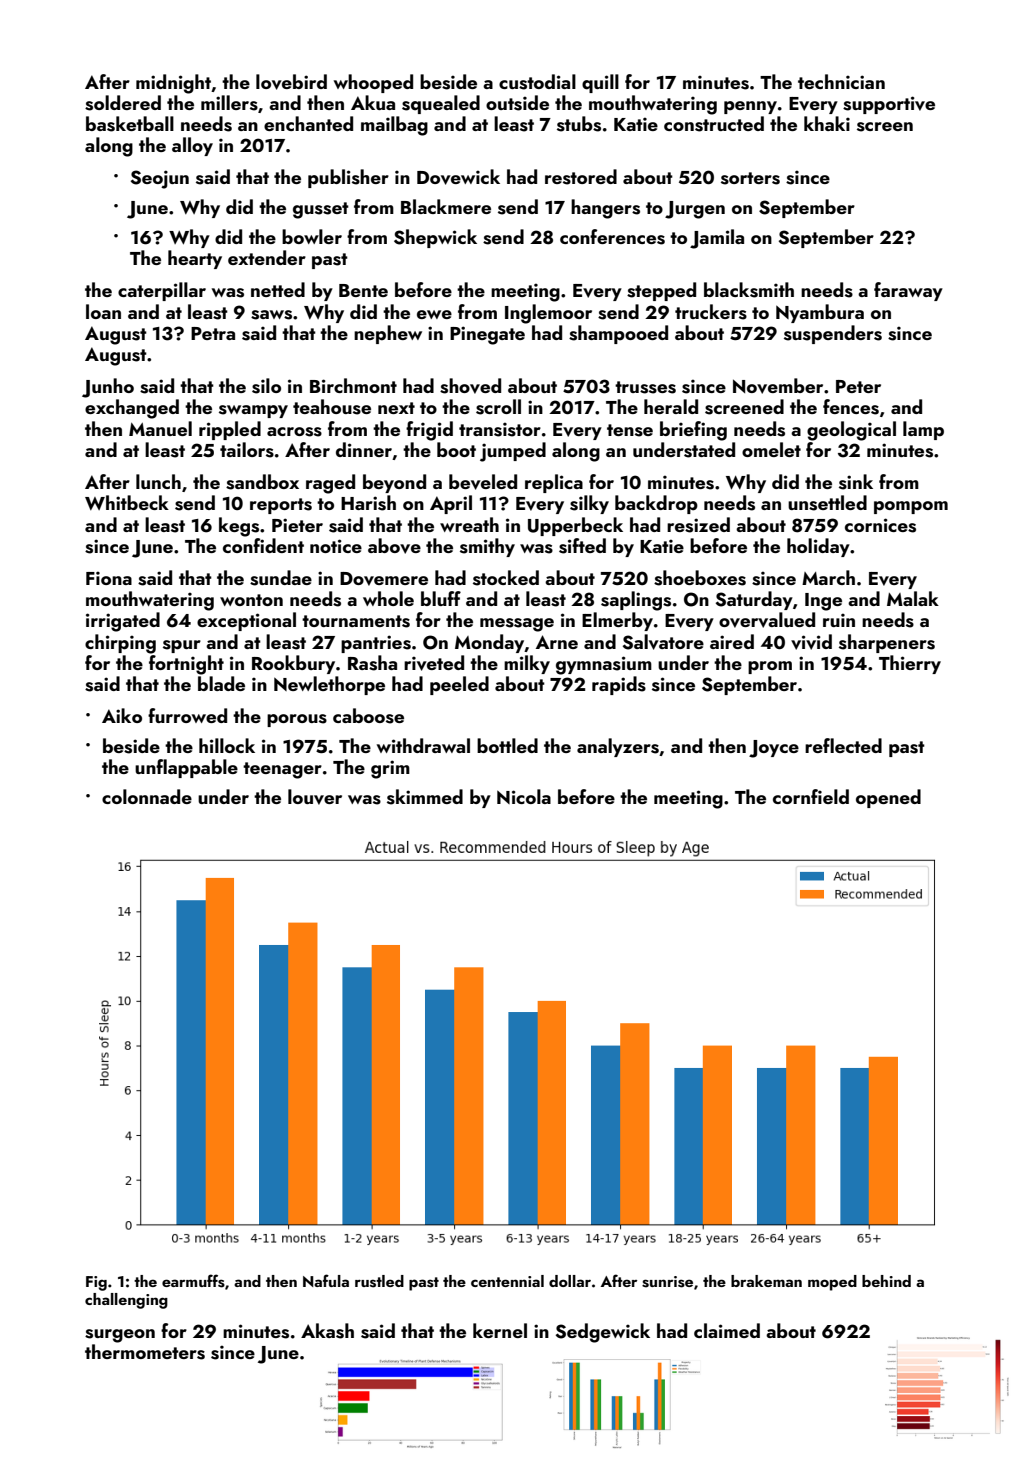  What do you see at coordinates (120, 644) in the page?
I see `chirping` at bounding box center [120, 644].
